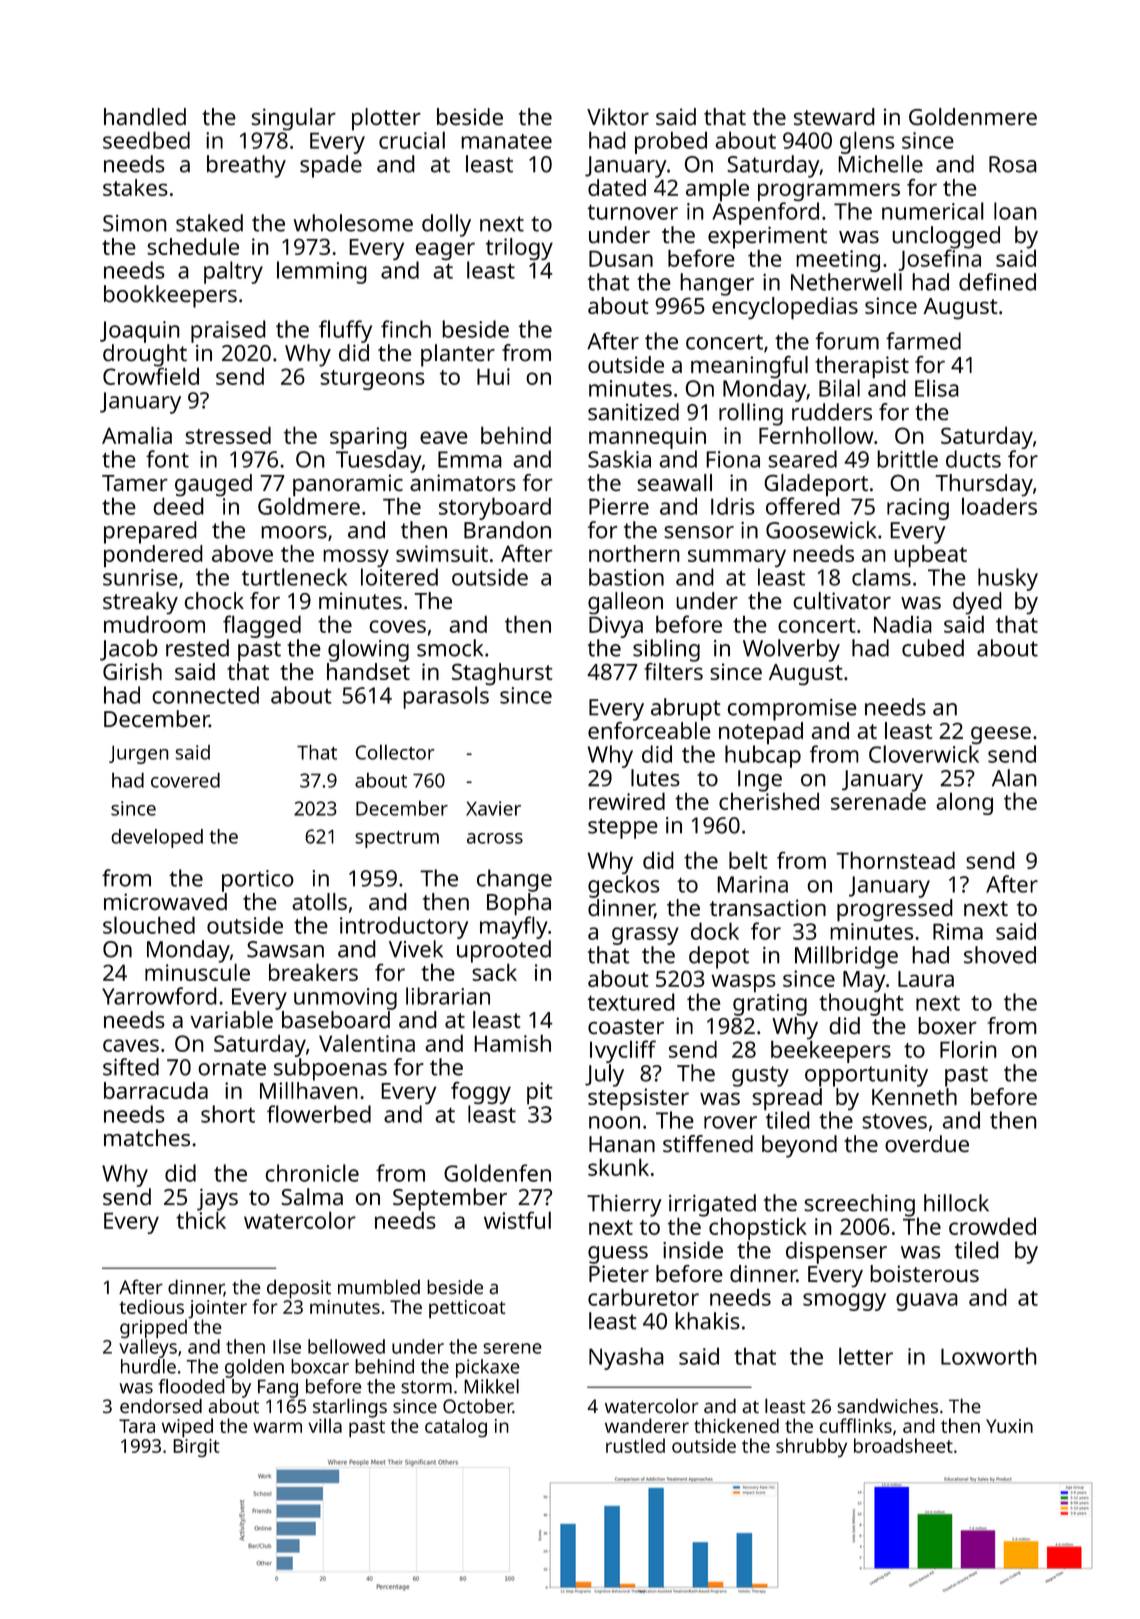  Describe the element at coordinates (495, 838) in the page. I see `across` at that location.
